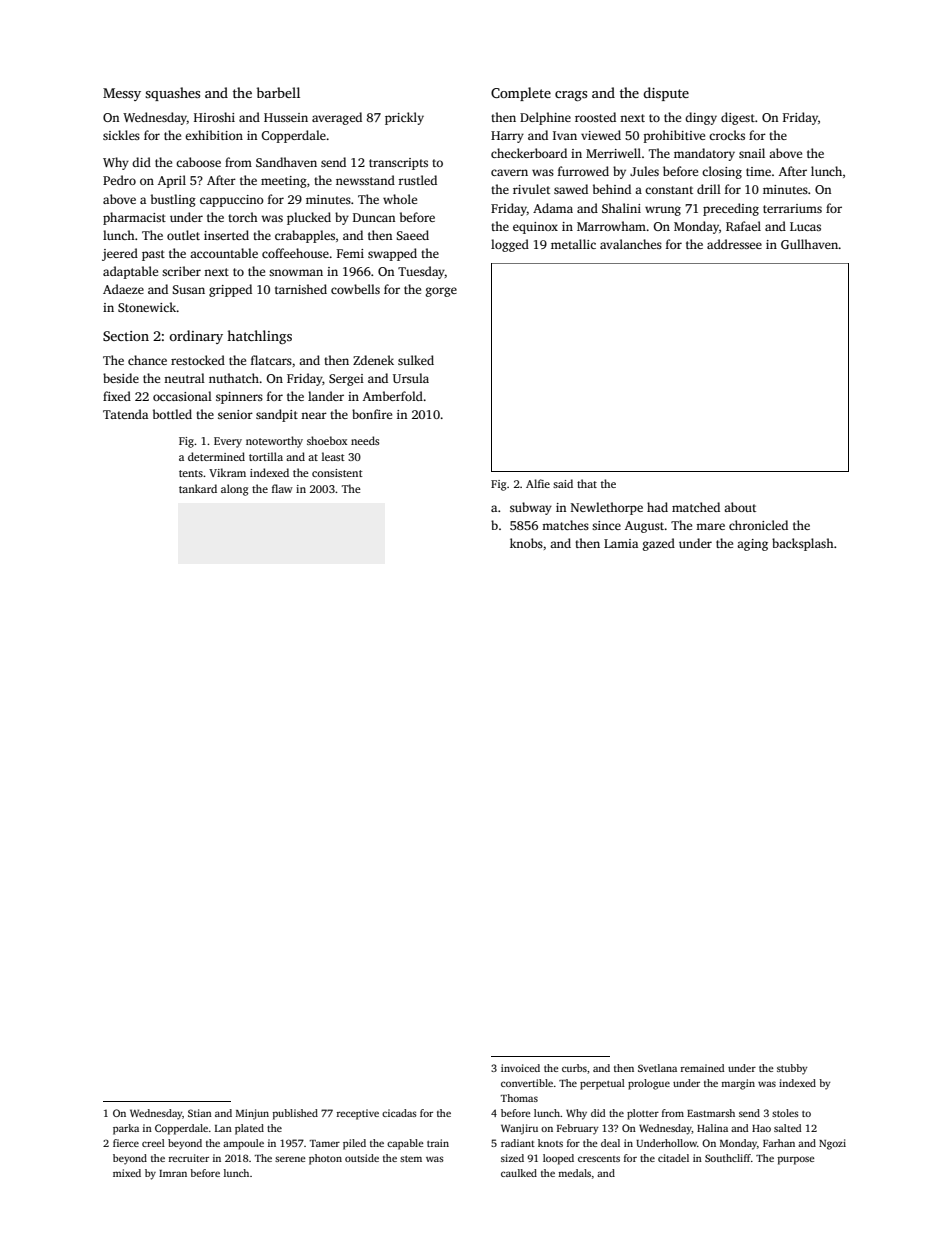 This screenshot has width=952, height=1233. Describe the element at coordinates (832, 1144) in the screenshot. I see `Ngozi` at that location.
